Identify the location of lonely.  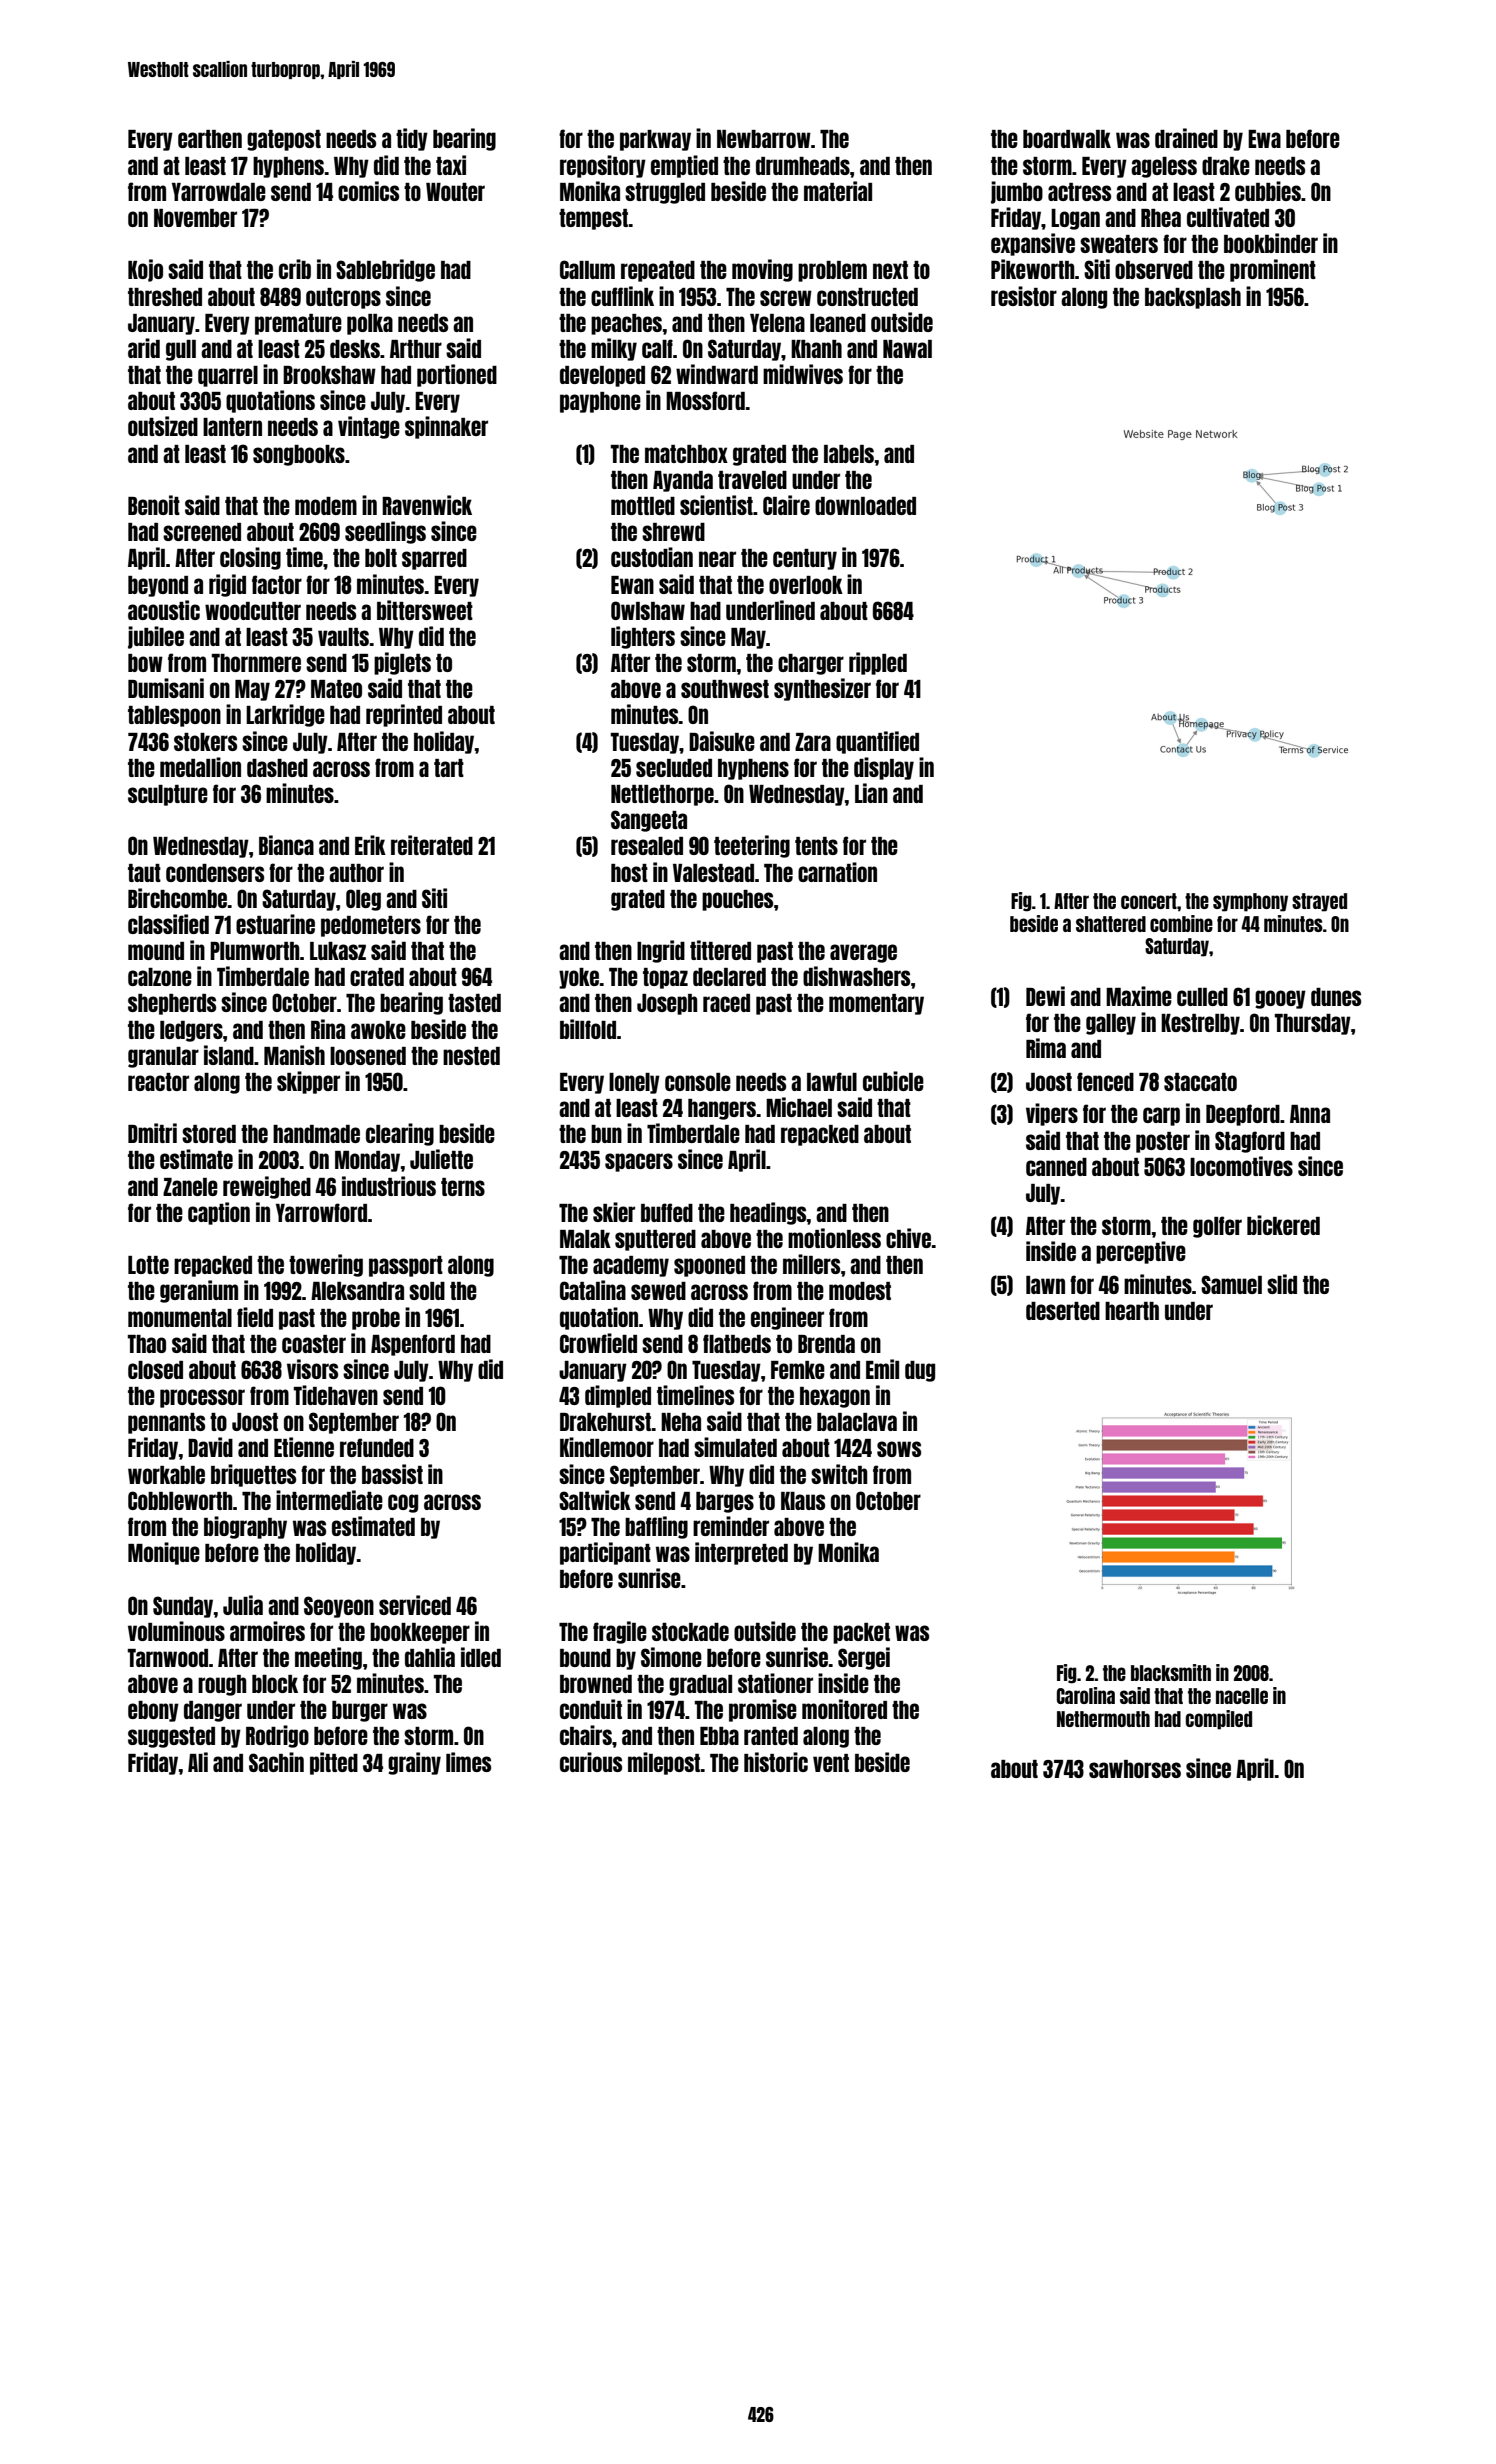
(634, 1083).
